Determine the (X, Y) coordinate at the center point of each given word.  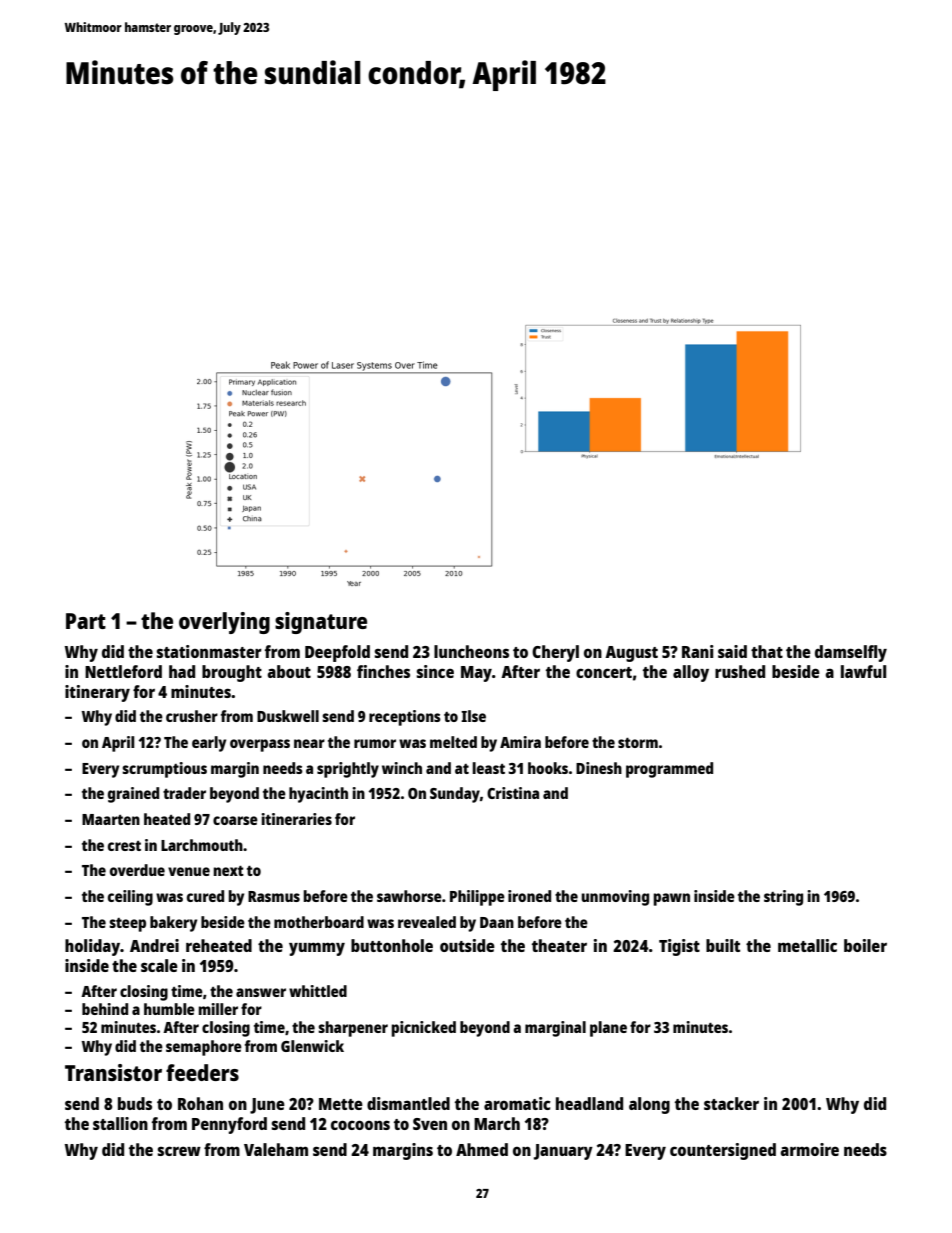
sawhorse (409, 896)
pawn (671, 899)
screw (179, 1151)
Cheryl (555, 653)
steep (127, 925)
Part (86, 621)
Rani (698, 651)
